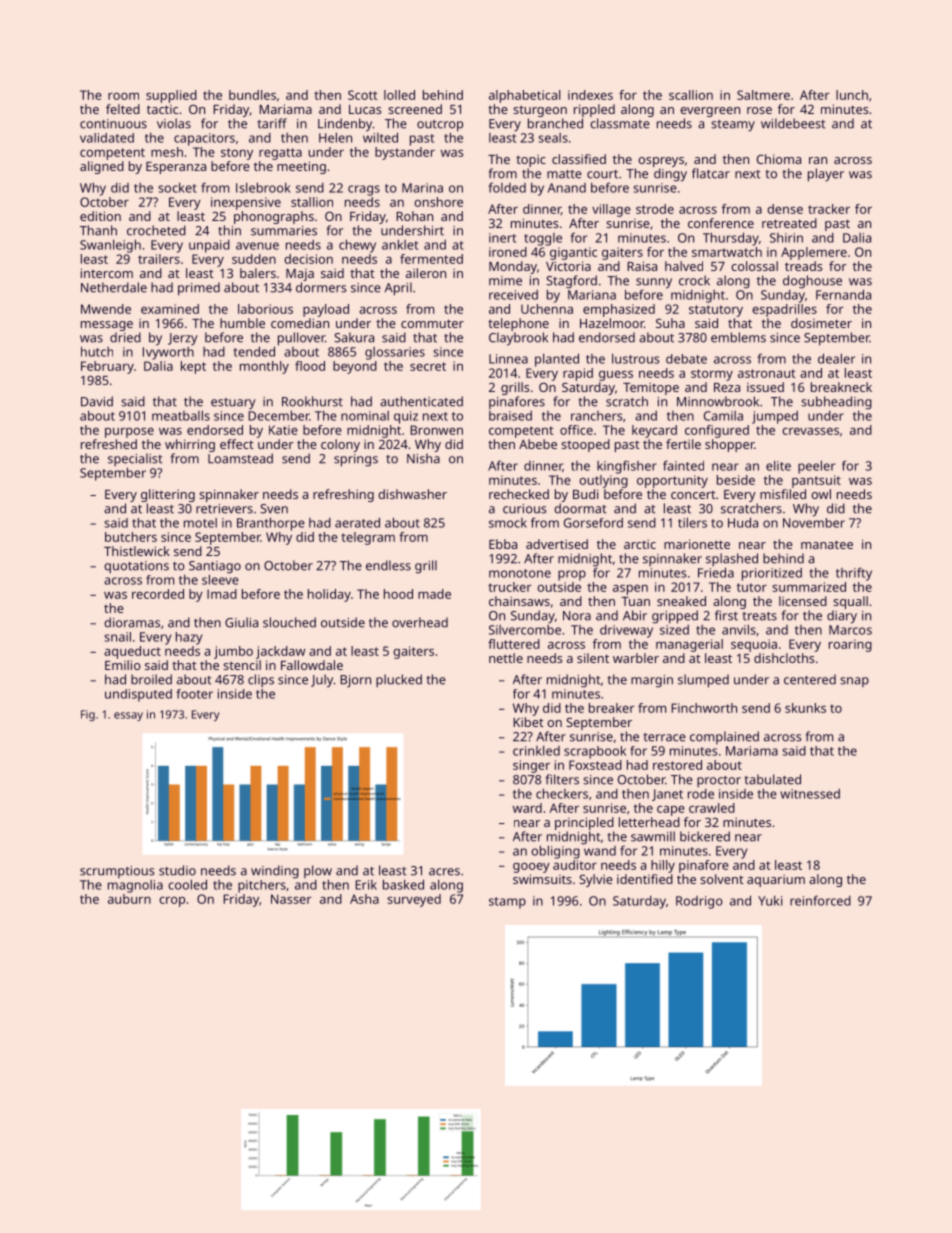 Image resolution: width=952 pixels, height=1233 pixels. What do you see at coordinates (727, 387) in the screenshot?
I see `Reza` at bounding box center [727, 387].
